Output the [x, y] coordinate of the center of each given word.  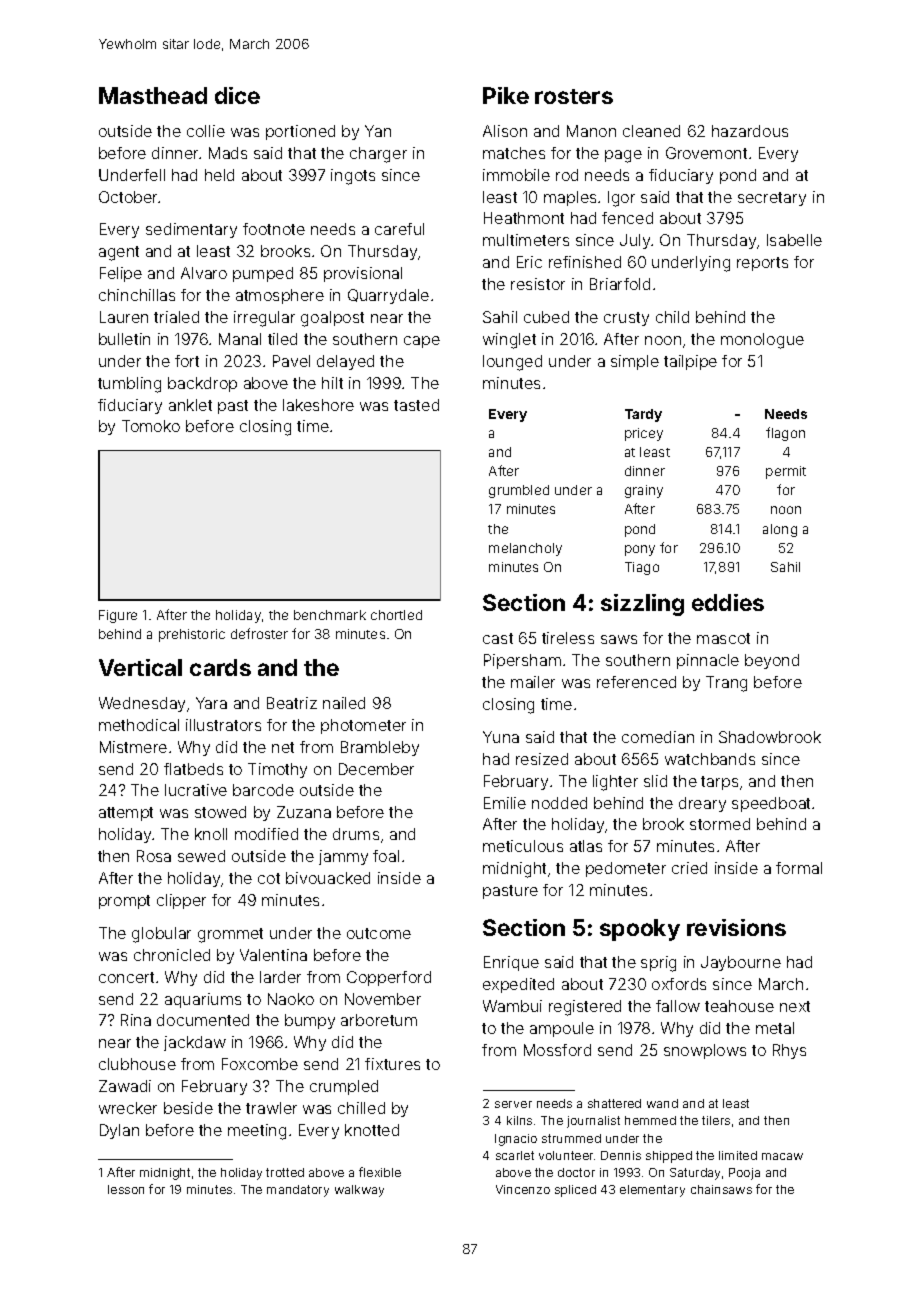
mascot [723, 638]
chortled [396, 615]
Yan [378, 131]
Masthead [153, 95]
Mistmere [133, 747]
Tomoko [151, 426]
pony [640, 550]
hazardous [750, 131]
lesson [126, 1189]
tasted [416, 405]
